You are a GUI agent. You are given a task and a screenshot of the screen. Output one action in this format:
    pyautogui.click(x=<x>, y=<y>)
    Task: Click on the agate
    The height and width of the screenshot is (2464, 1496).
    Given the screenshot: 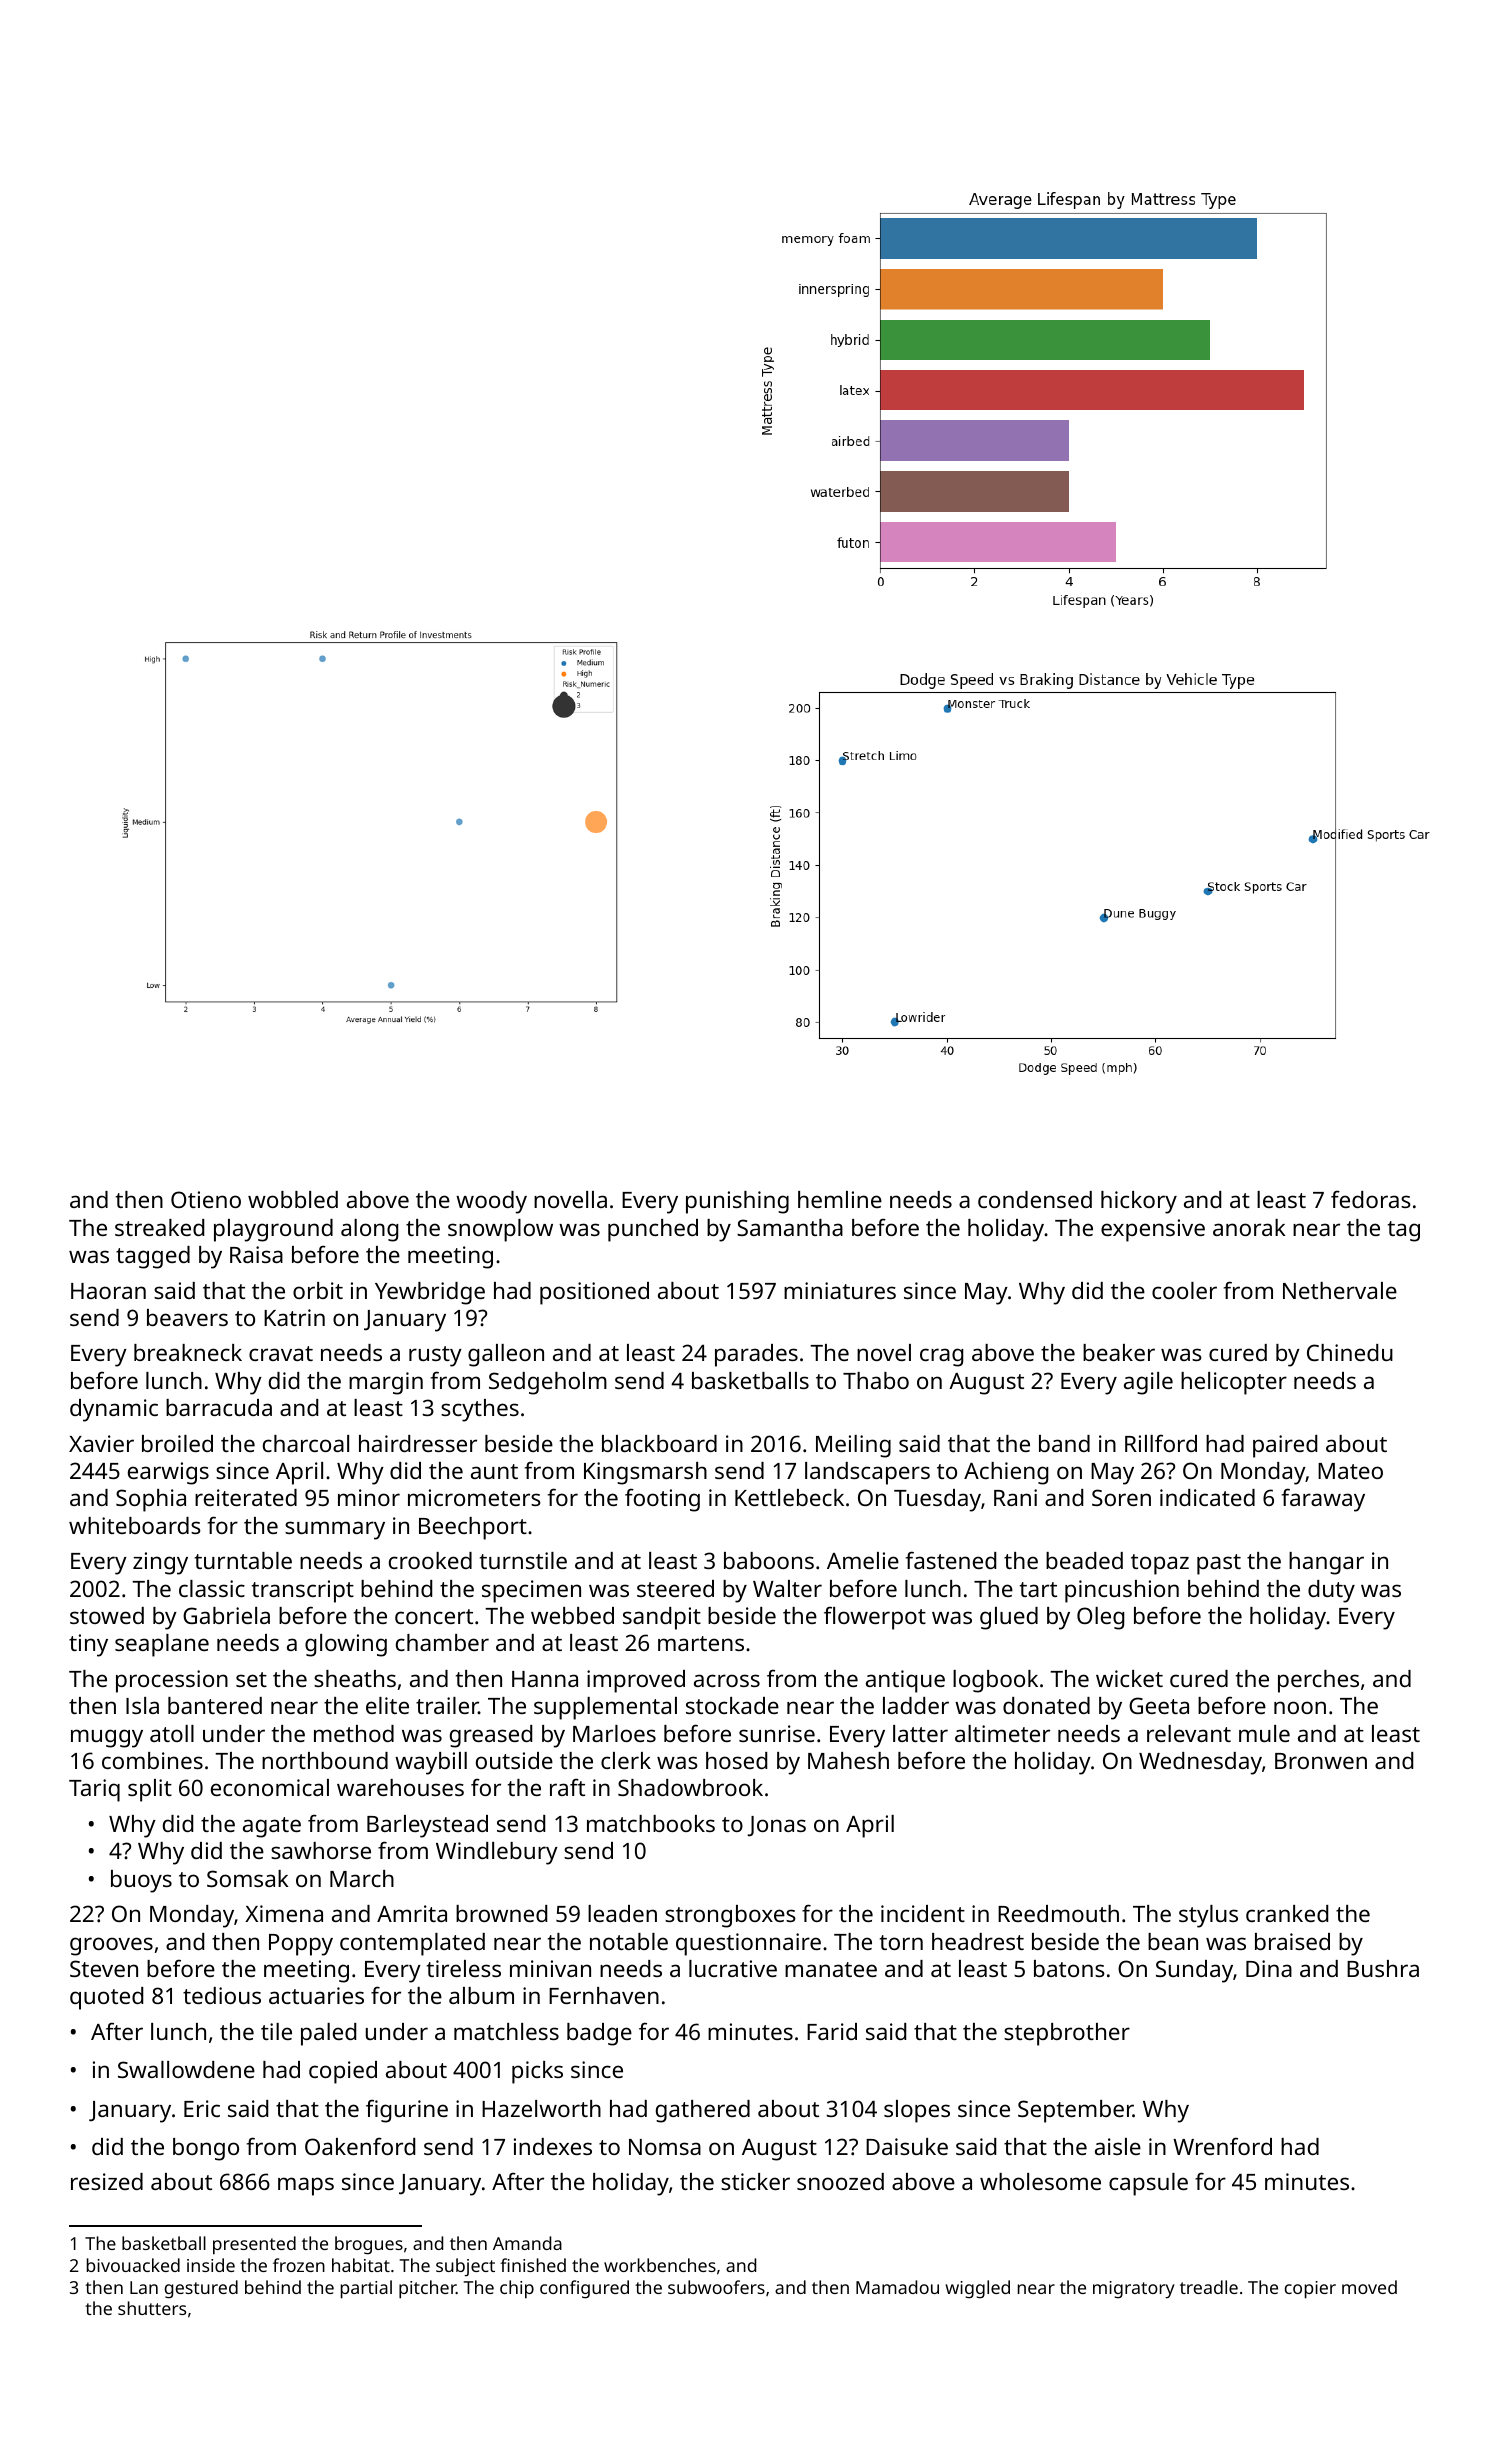 What is the action you would take?
    pyautogui.click(x=272, y=1827)
